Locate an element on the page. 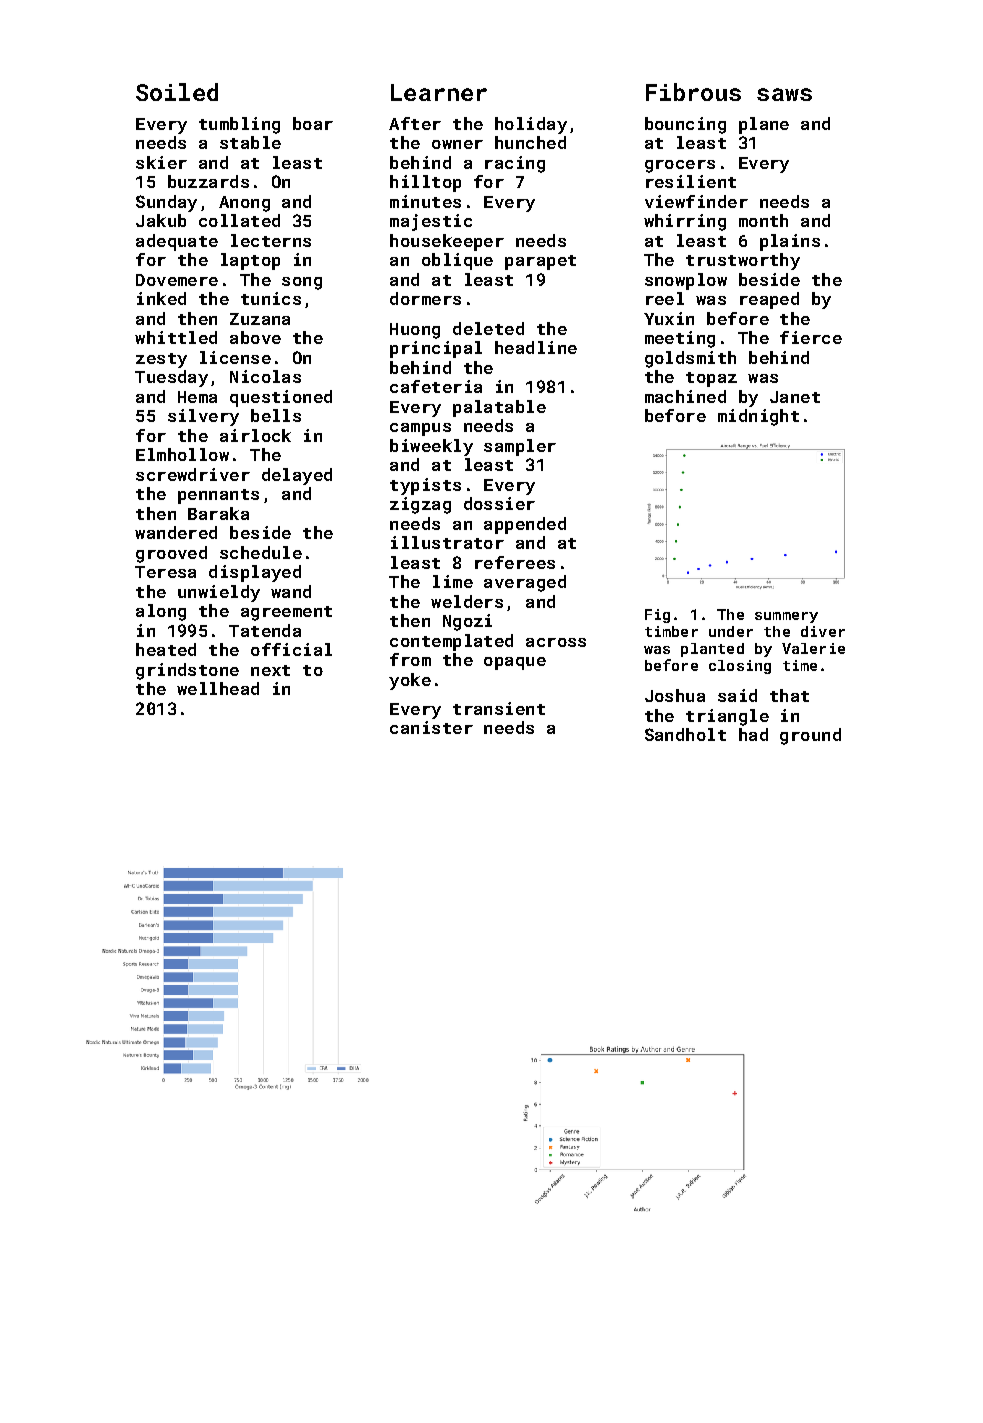  palatable is located at coordinates (499, 408).
